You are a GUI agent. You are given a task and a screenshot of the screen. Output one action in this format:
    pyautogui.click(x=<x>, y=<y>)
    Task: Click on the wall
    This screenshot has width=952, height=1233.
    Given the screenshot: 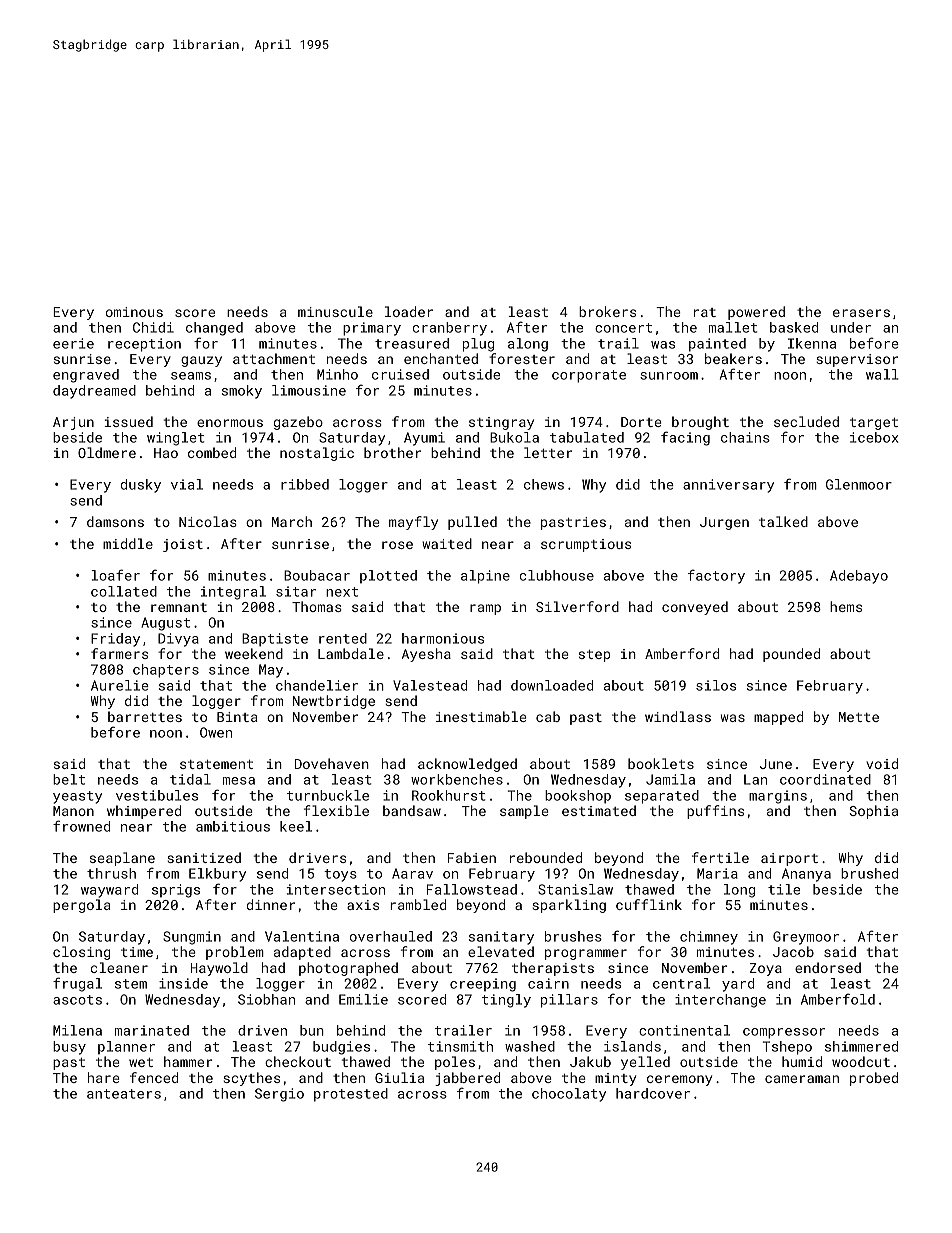 What is the action you would take?
    pyautogui.click(x=882, y=374)
